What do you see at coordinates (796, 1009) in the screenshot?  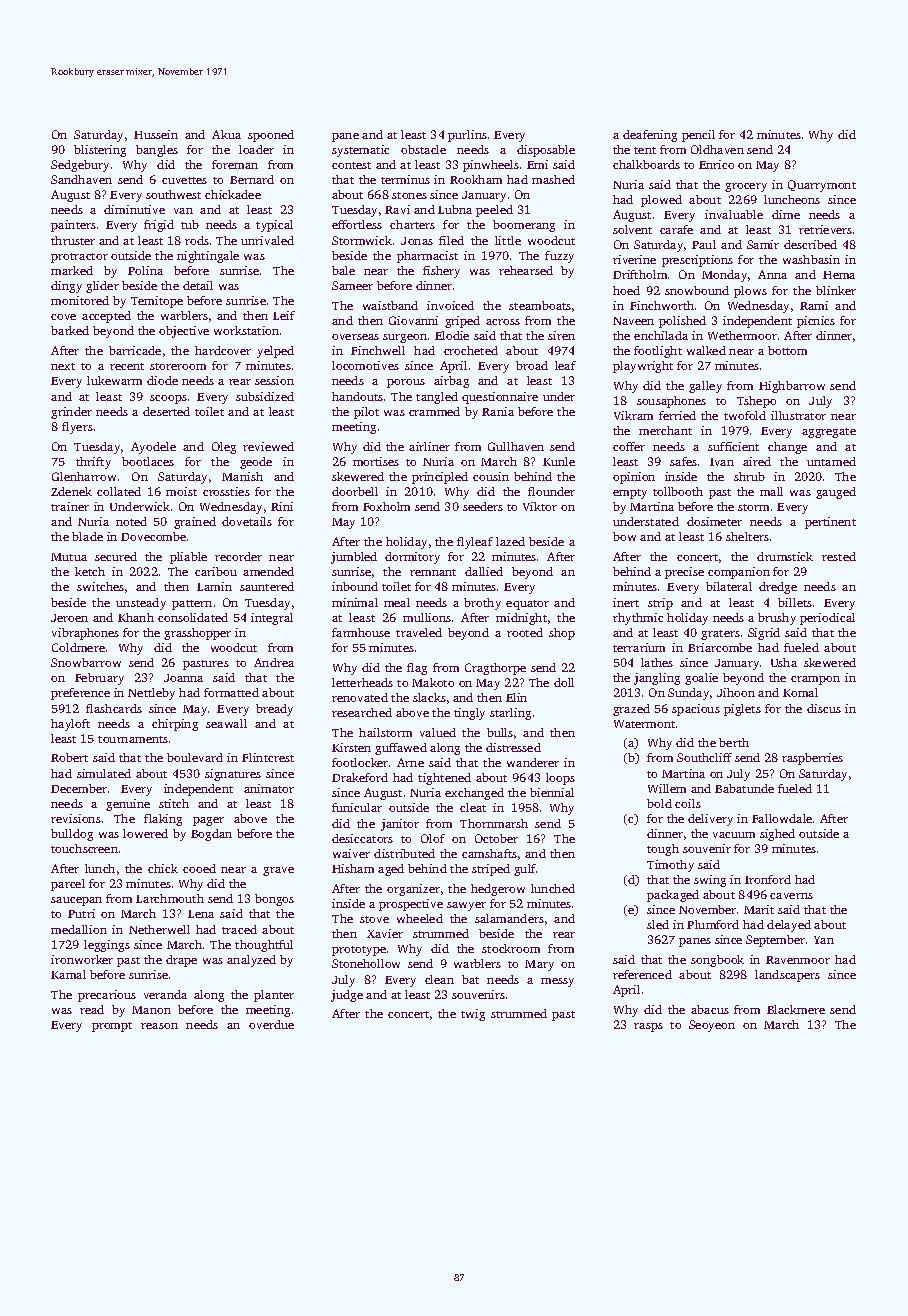 I see `Blackmere` at bounding box center [796, 1009].
